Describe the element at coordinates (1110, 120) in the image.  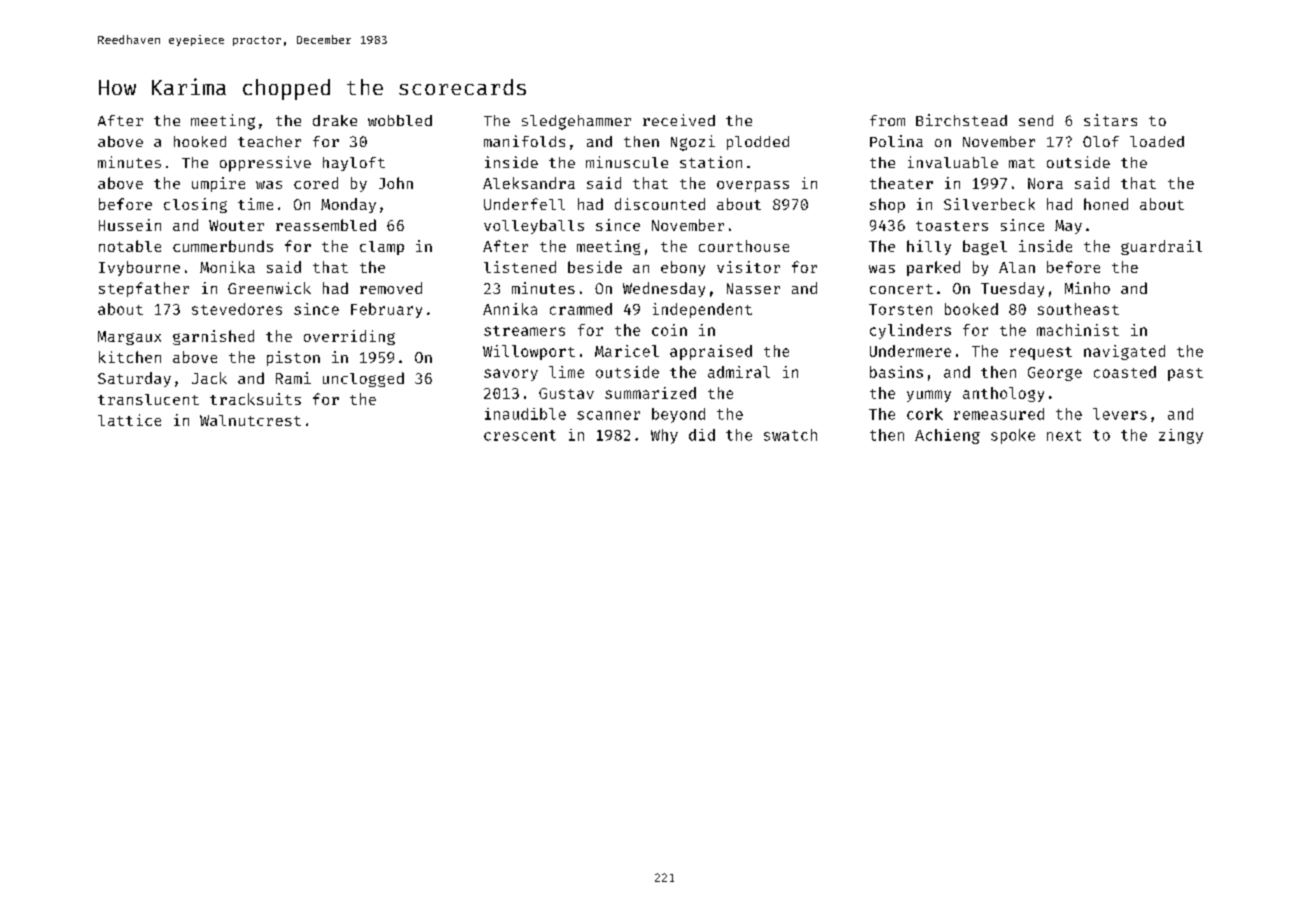
I see `sitars` at that location.
